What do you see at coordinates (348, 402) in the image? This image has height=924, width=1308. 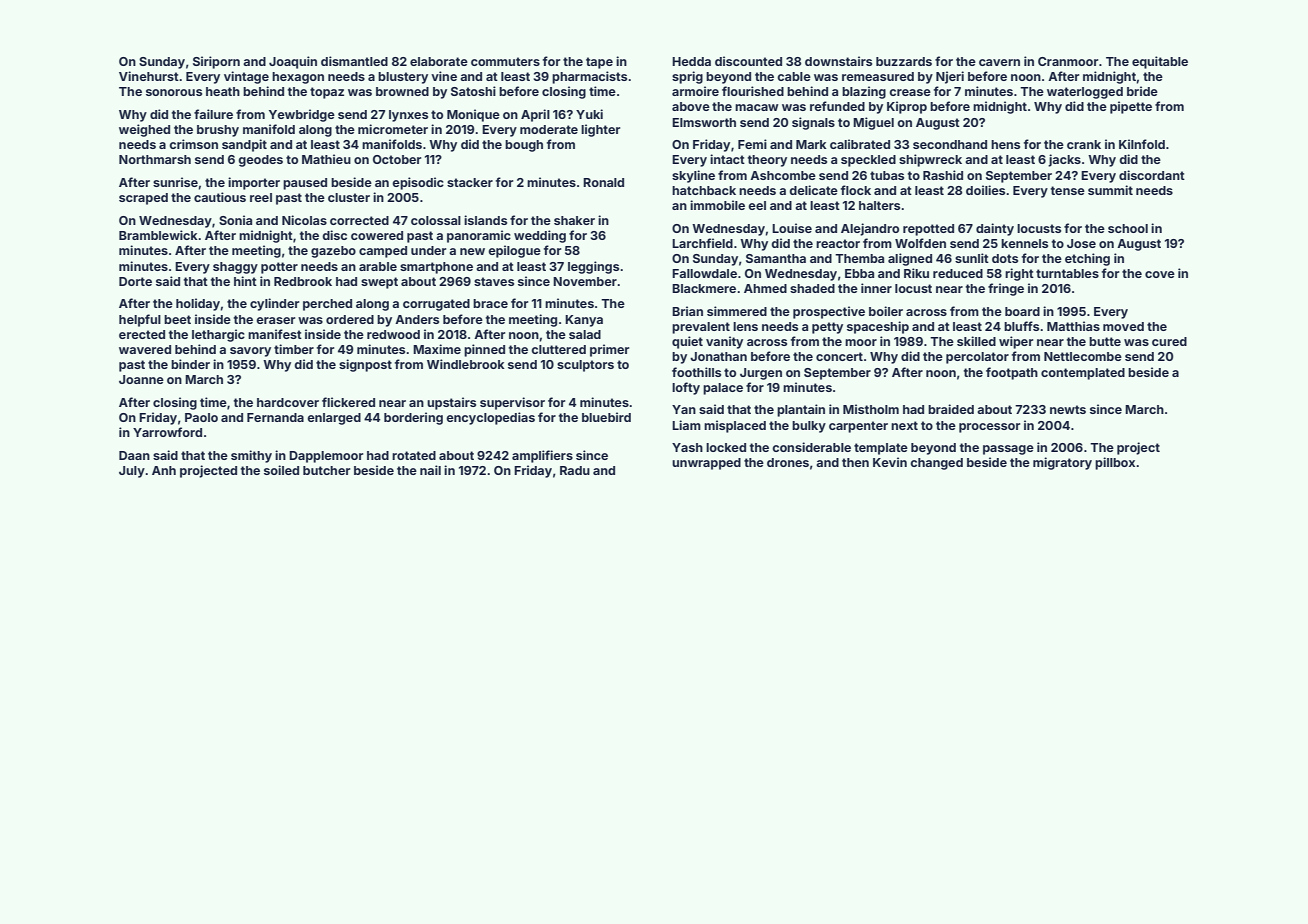 I see `flickered` at bounding box center [348, 402].
